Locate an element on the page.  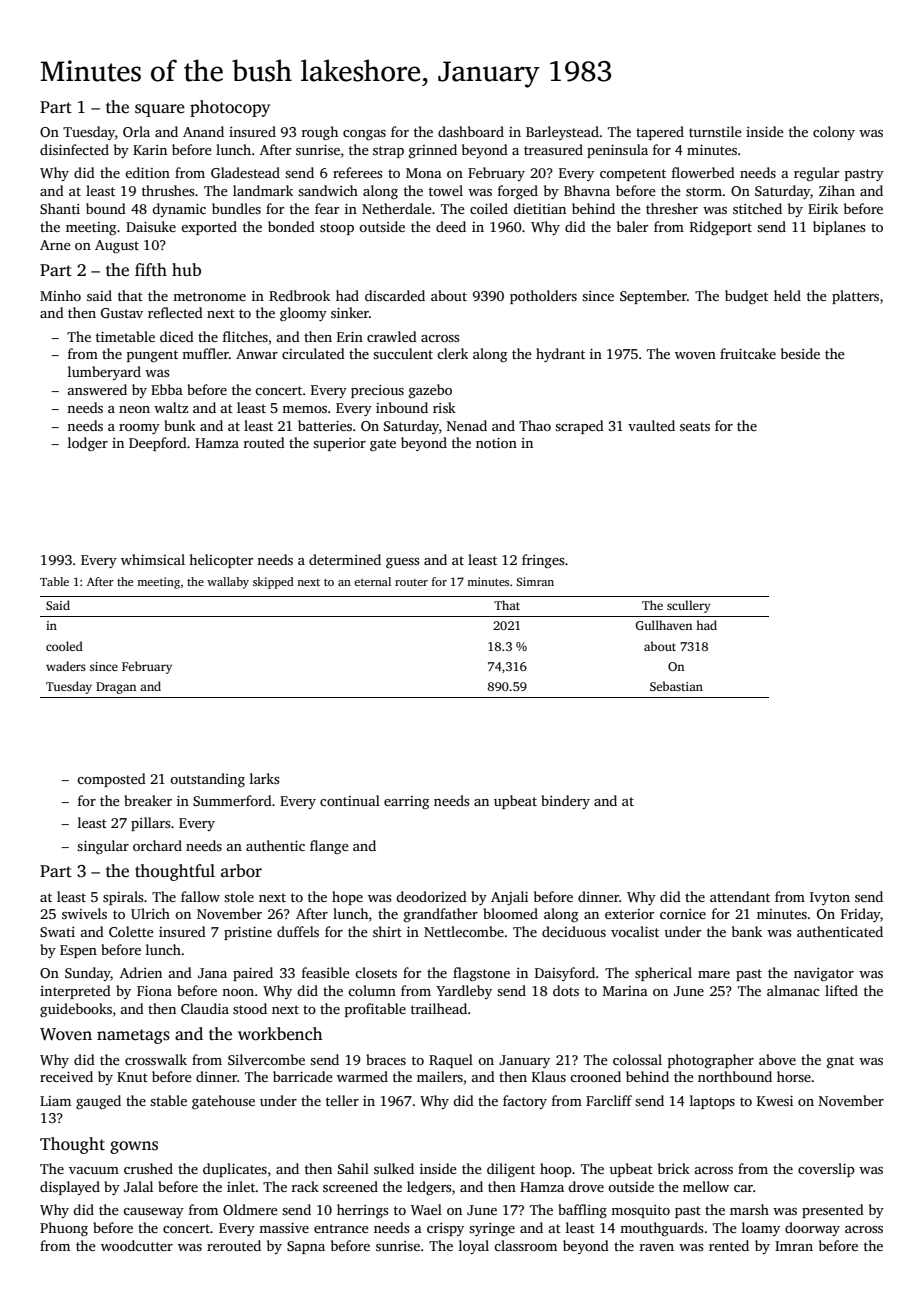
duplicates is located at coordinates (235, 1170).
